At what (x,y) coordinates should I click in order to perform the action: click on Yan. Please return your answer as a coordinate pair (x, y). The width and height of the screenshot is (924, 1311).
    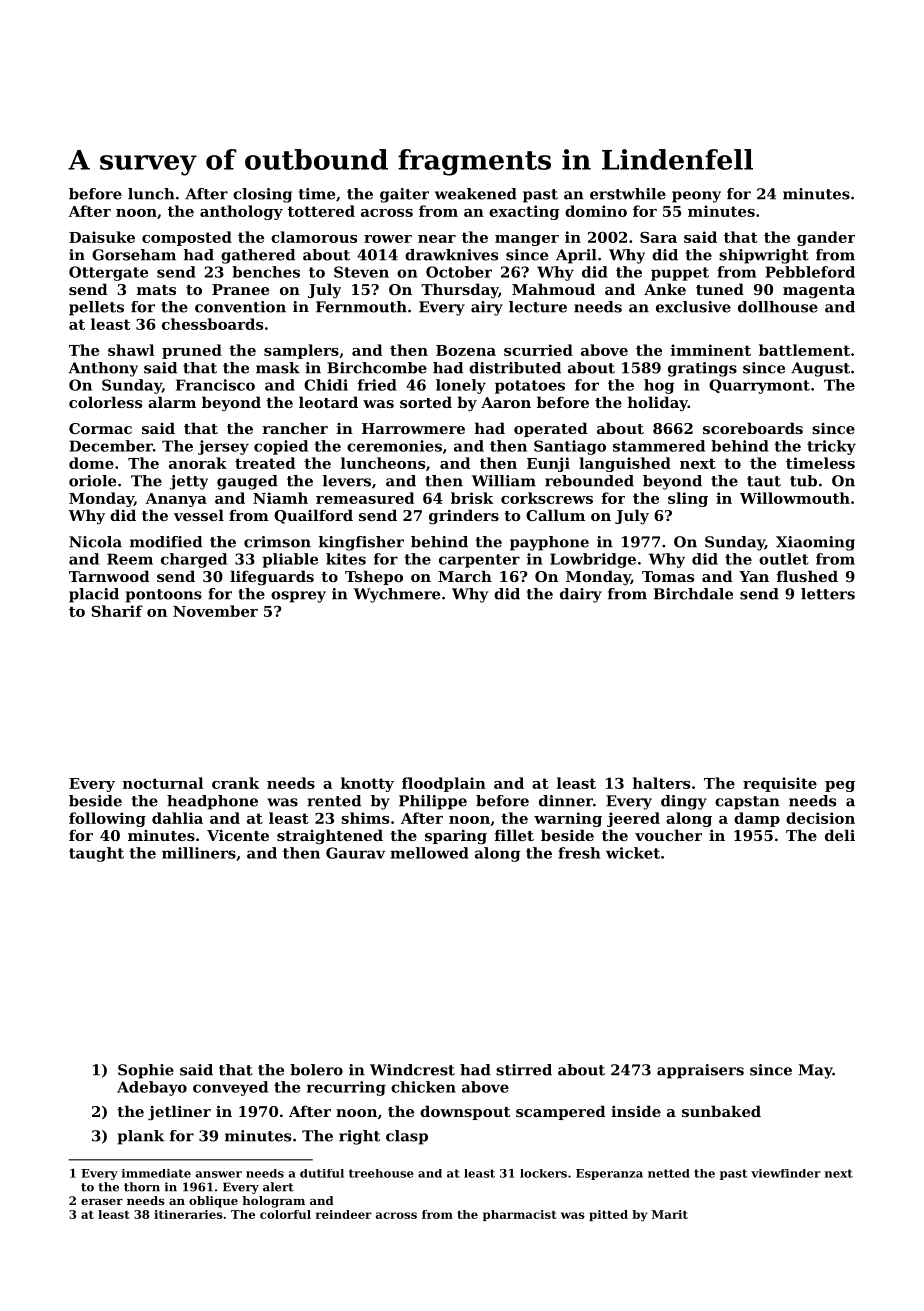
    Looking at the image, I should click on (754, 576).
